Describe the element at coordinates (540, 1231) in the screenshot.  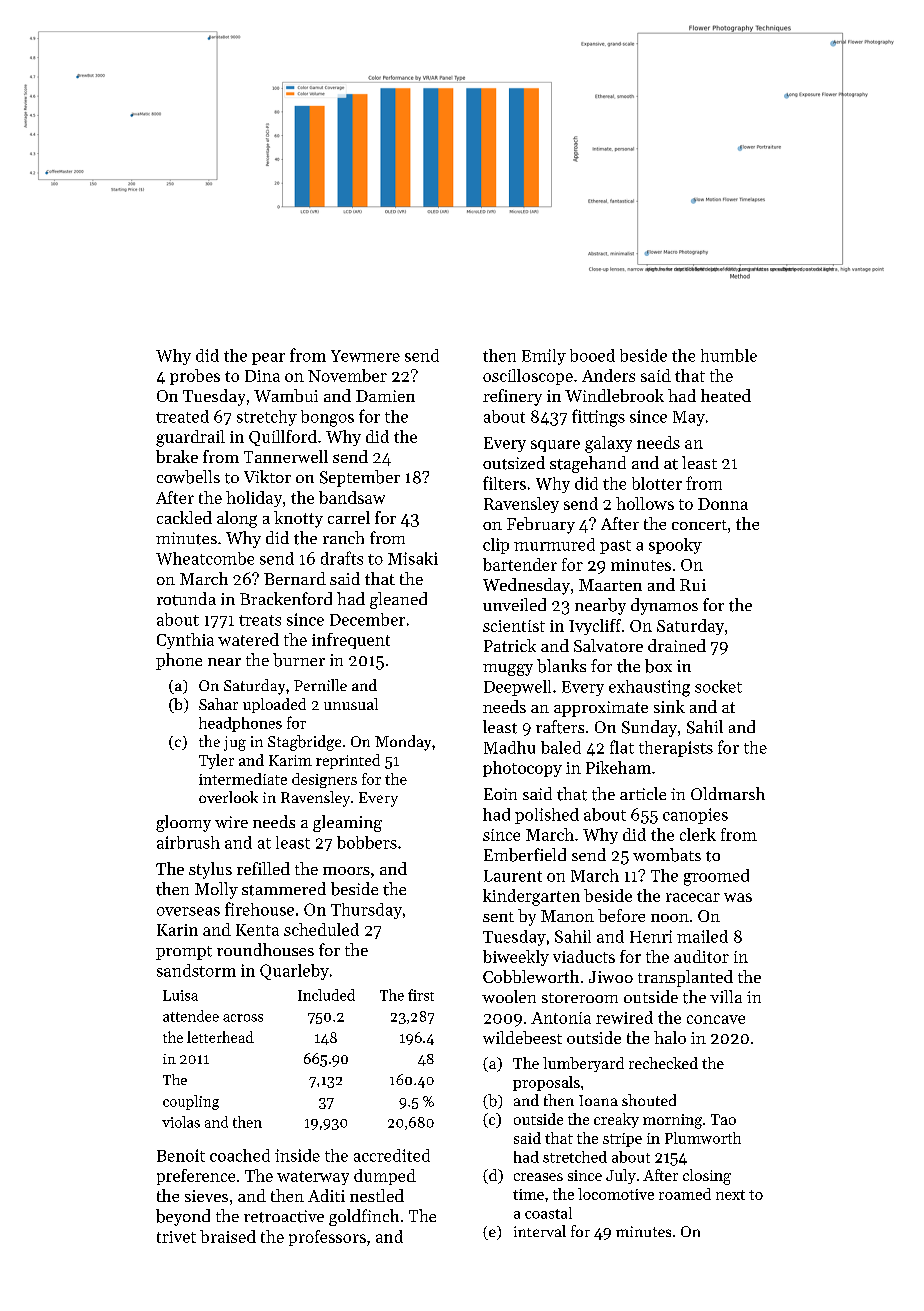
I see `interval` at that location.
